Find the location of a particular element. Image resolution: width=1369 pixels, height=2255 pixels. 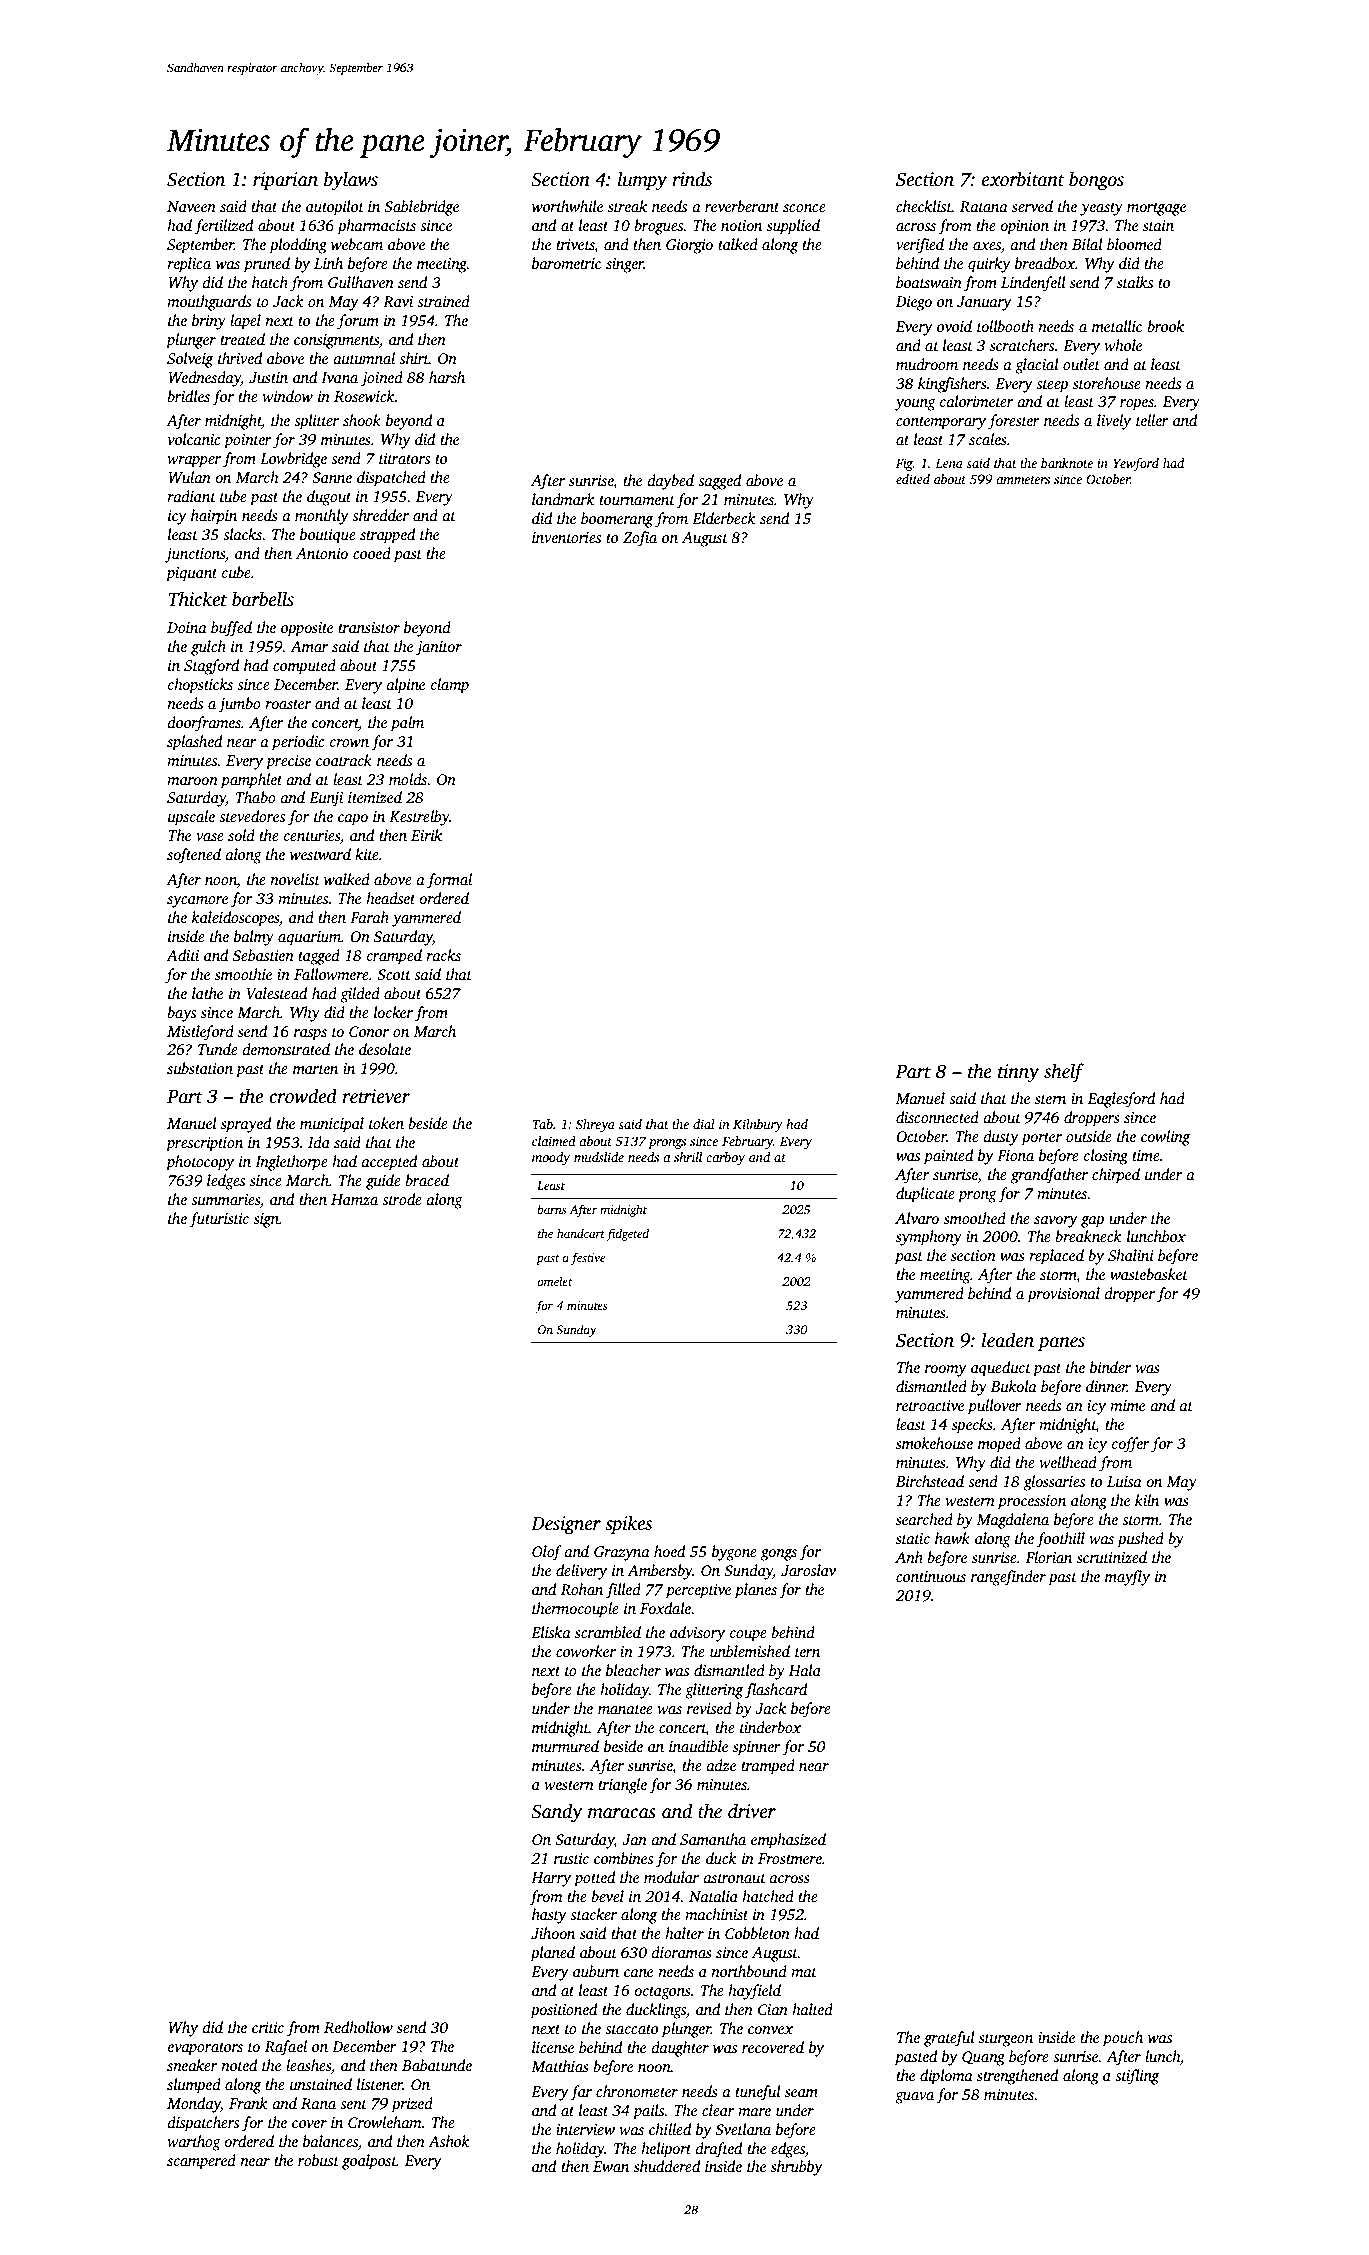

triangle is located at coordinates (622, 1786).
